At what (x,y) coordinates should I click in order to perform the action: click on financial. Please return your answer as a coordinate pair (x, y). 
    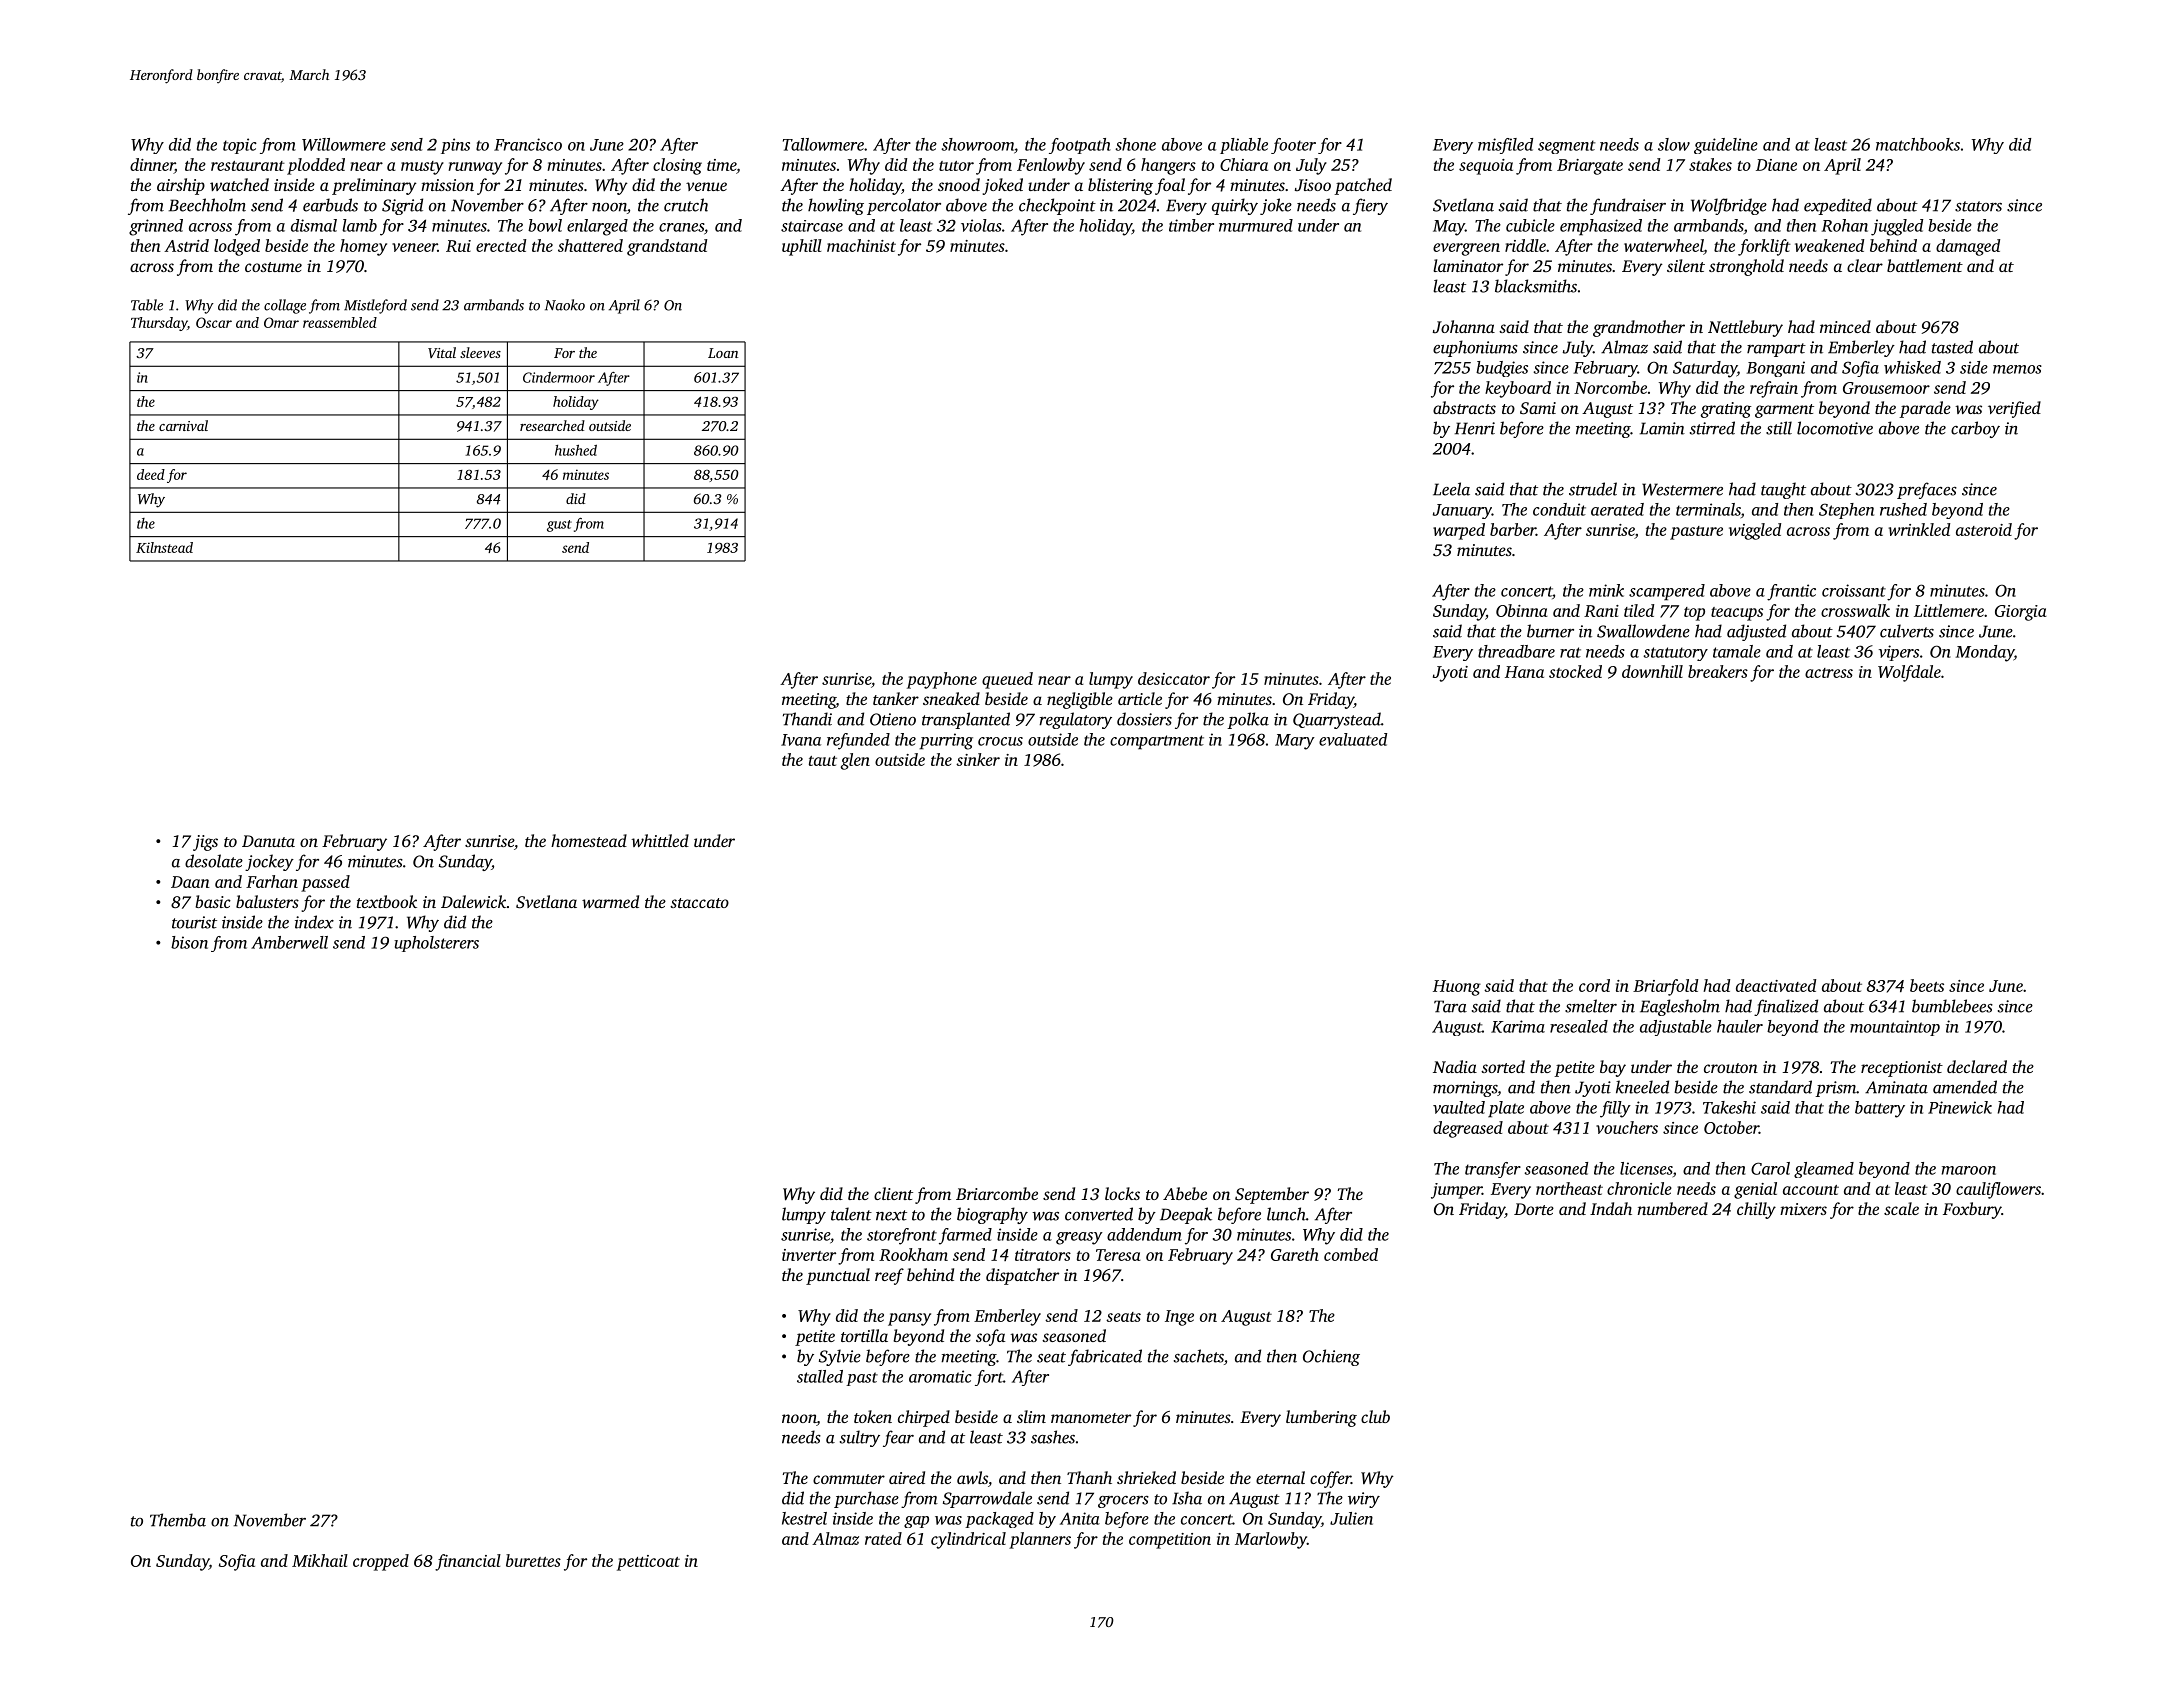
    Looking at the image, I should click on (468, 1562).
